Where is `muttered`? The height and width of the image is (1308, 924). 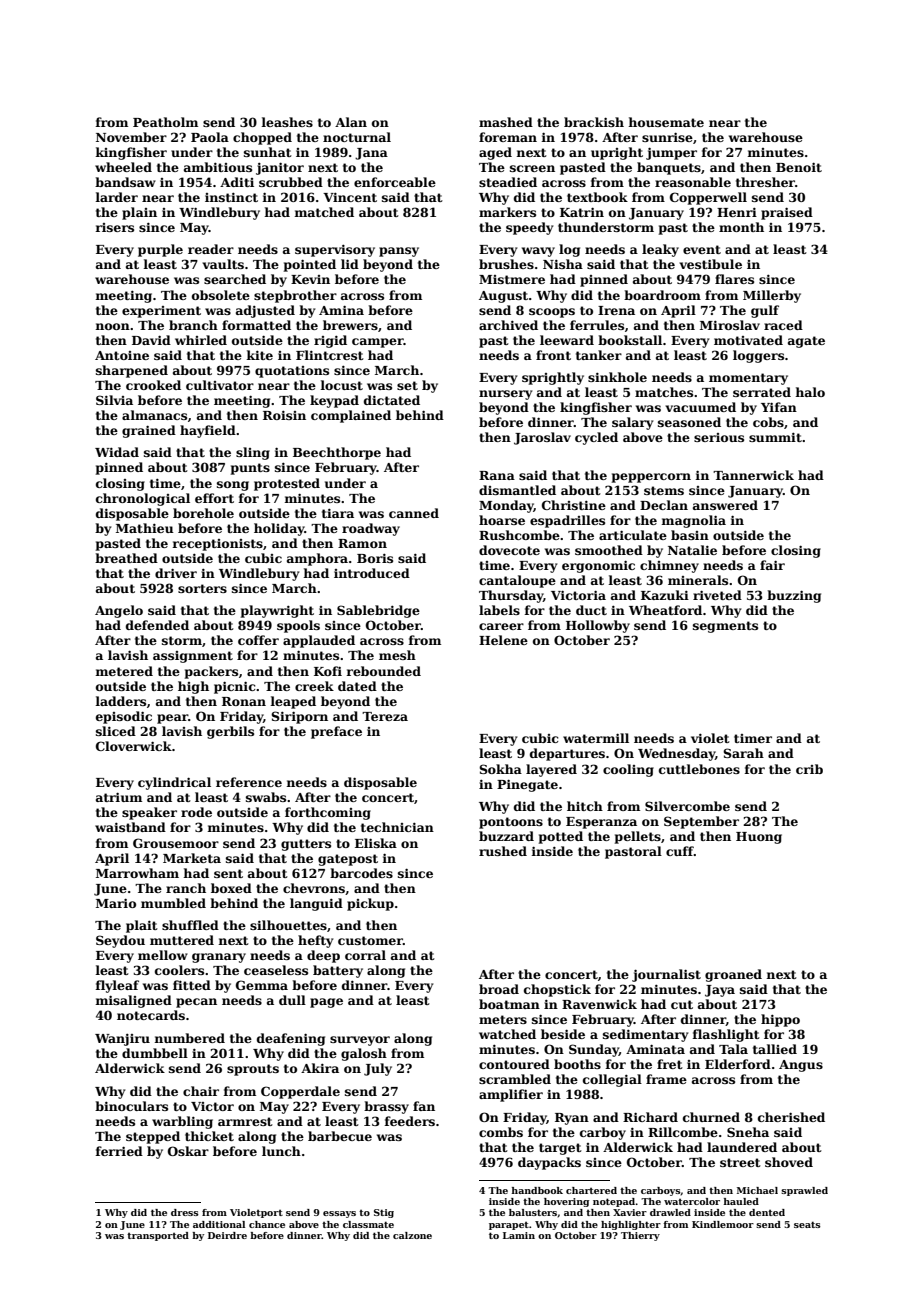 muttered is located at coordinates (182, 940).
